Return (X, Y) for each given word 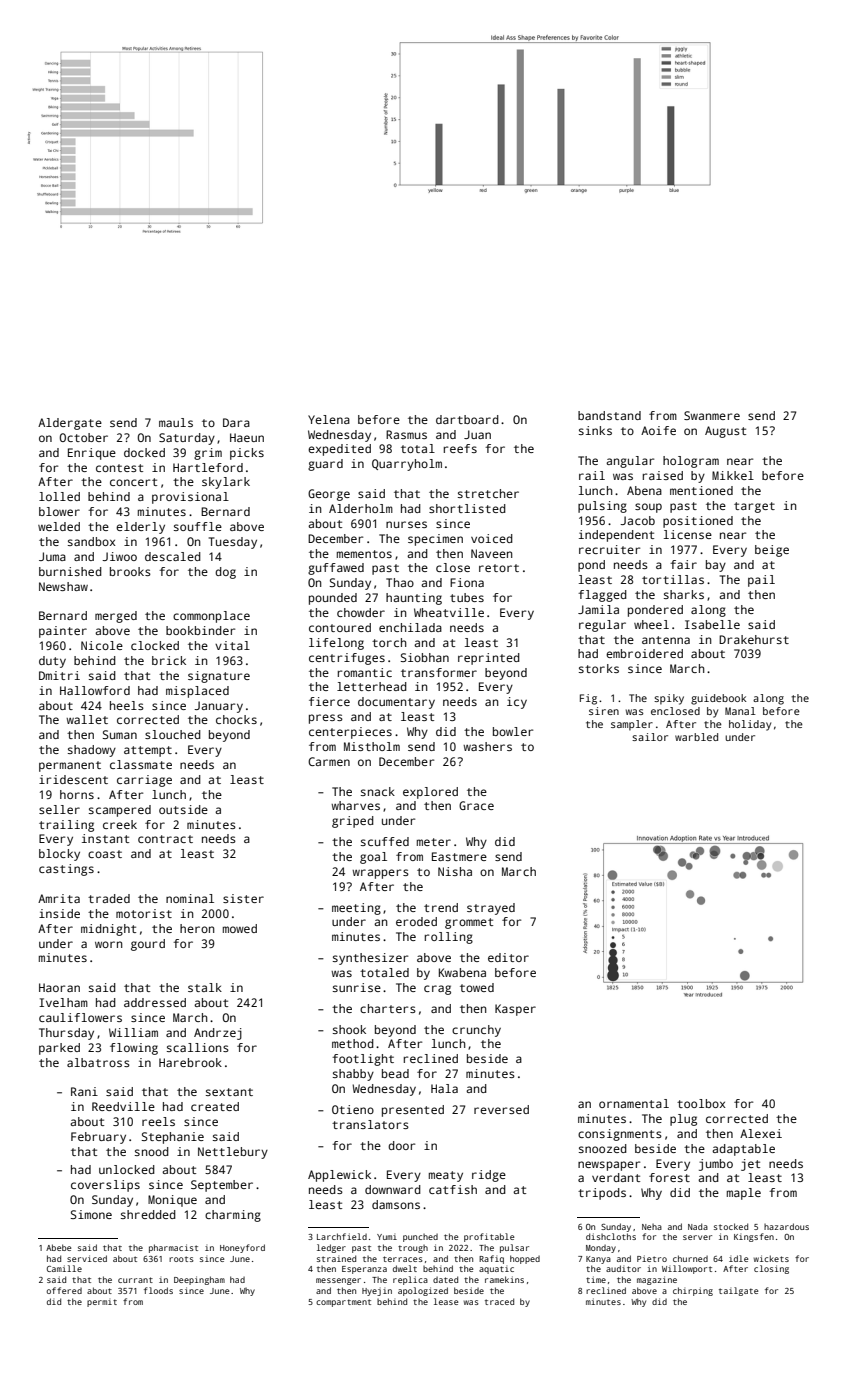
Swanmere (712, 415)
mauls (176, 422)
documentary (396, 703)
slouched (173, 734)
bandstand (609, 415)
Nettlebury (233, 1153)
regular (602, 626)
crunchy (476, 1031)
